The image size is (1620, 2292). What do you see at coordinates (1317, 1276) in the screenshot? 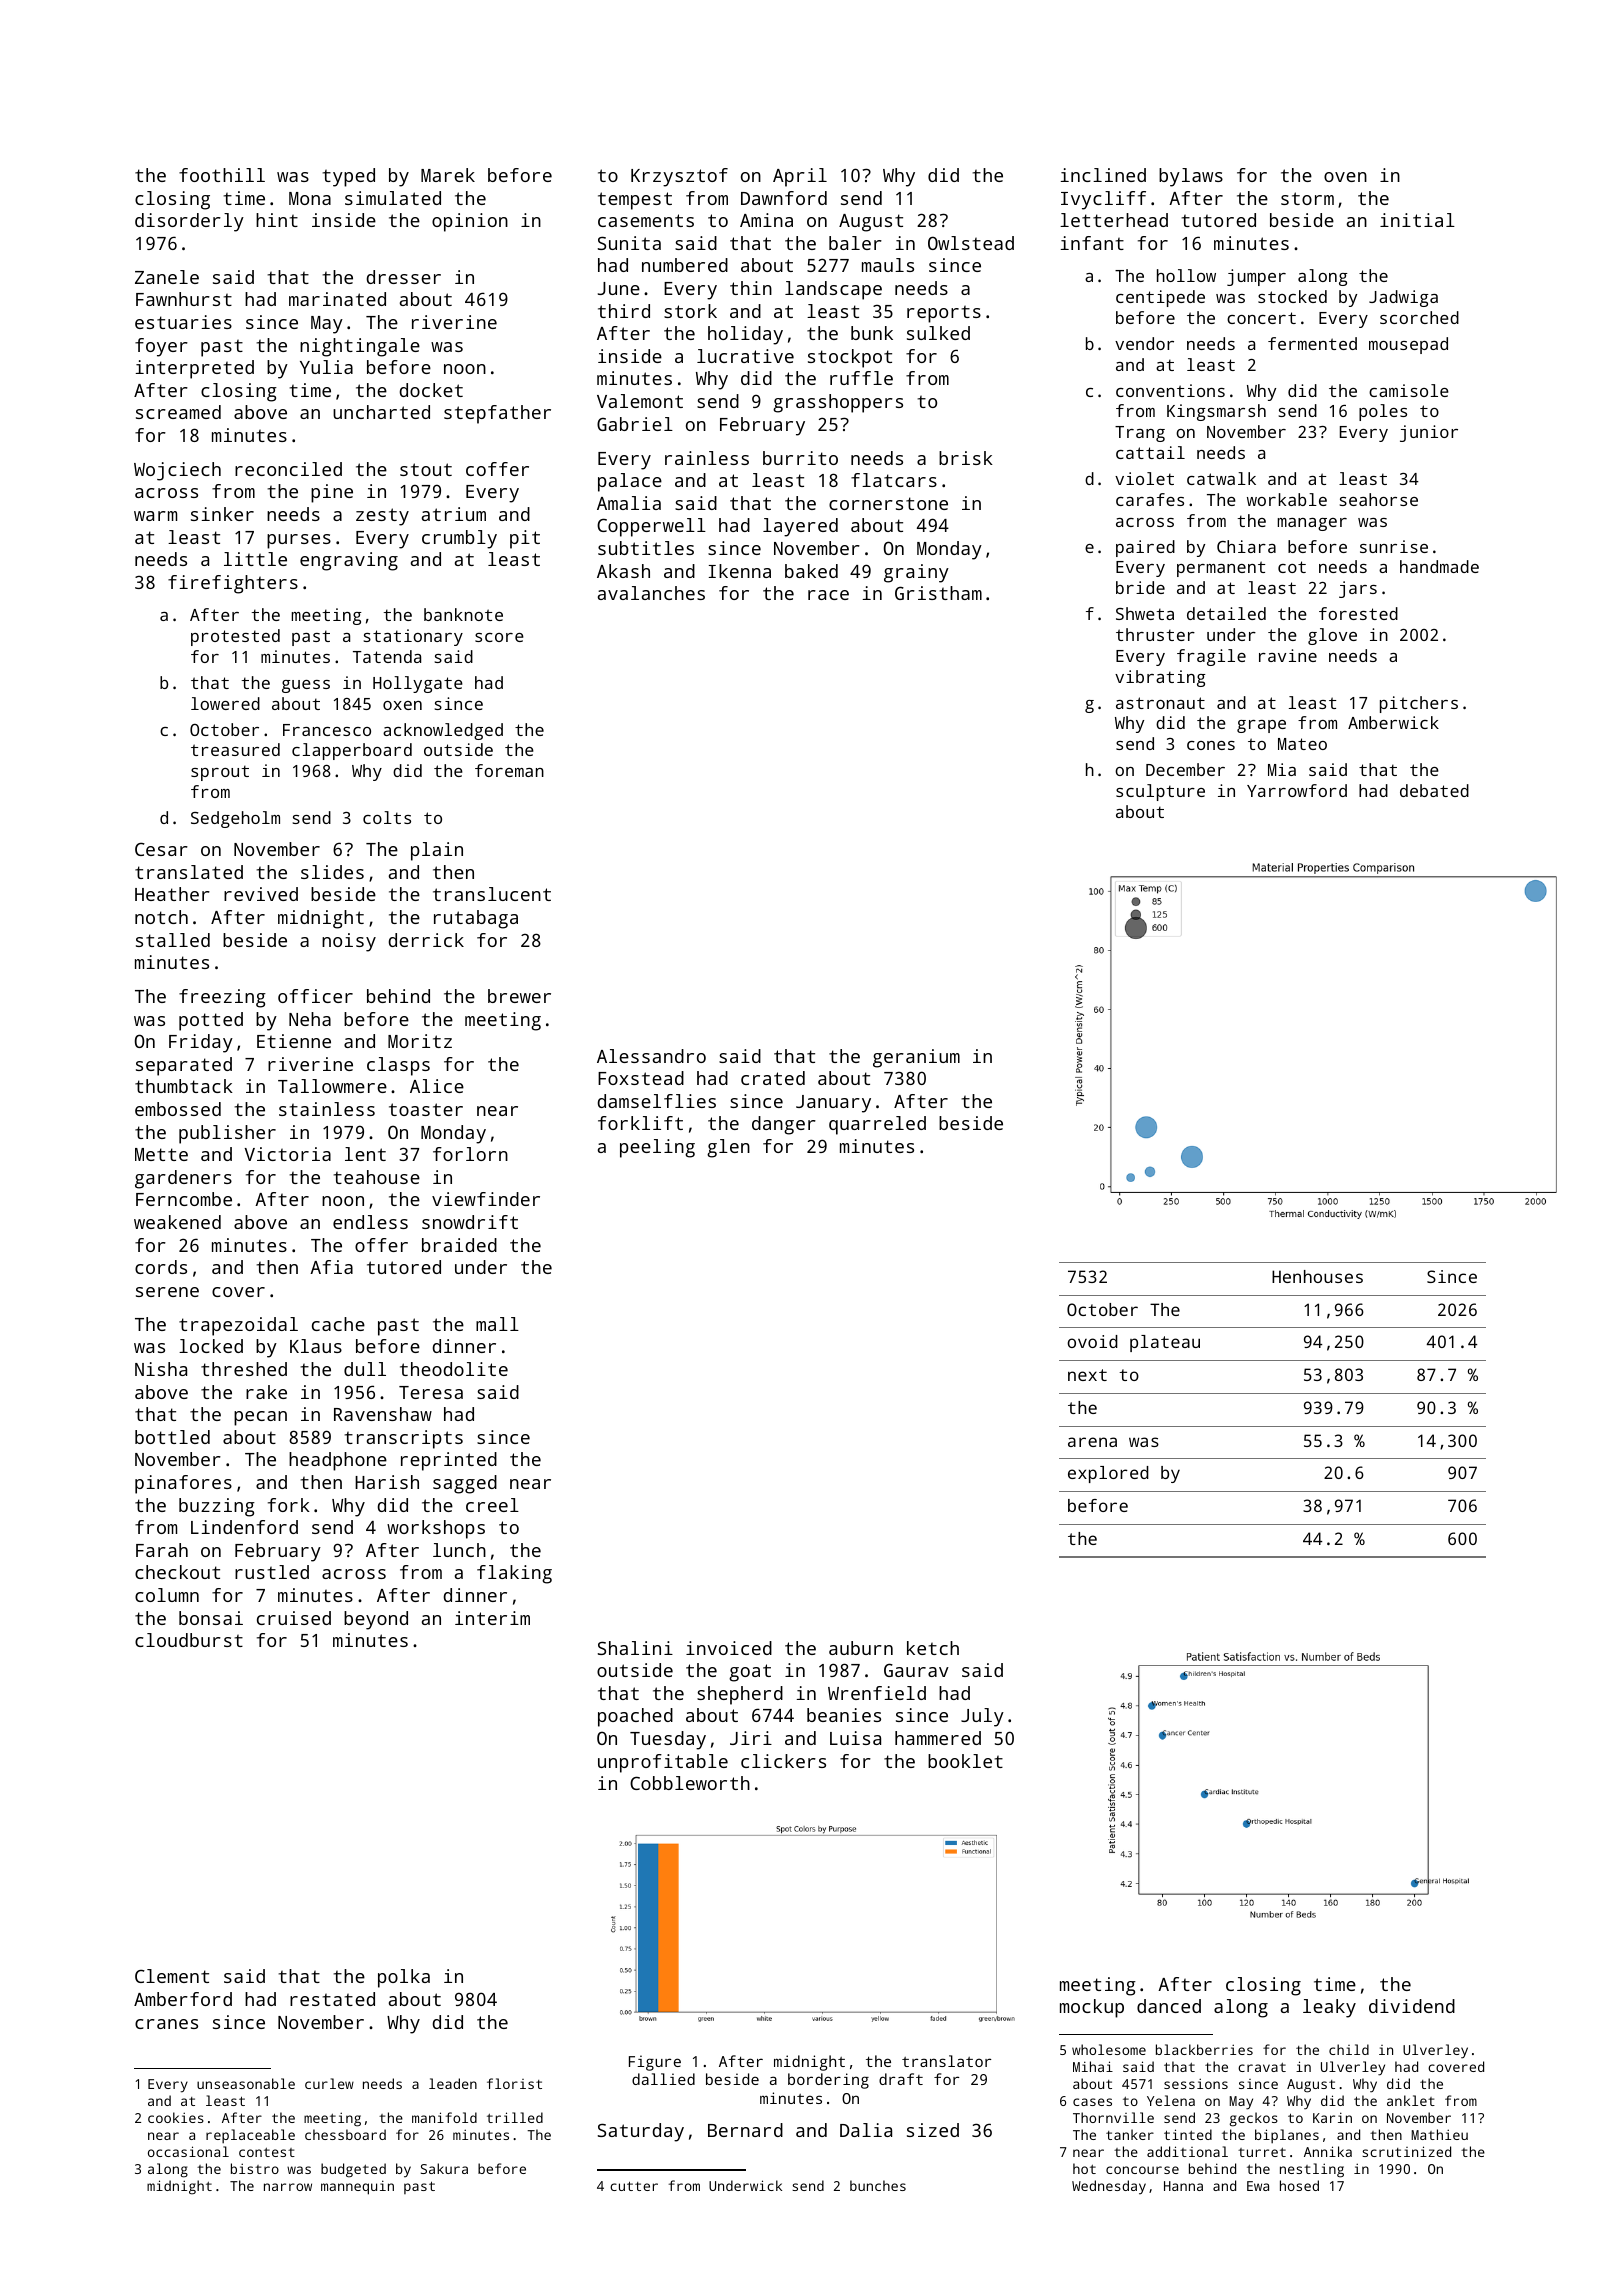
I see `Henhouses` at bounding box center [1317, 1276].
